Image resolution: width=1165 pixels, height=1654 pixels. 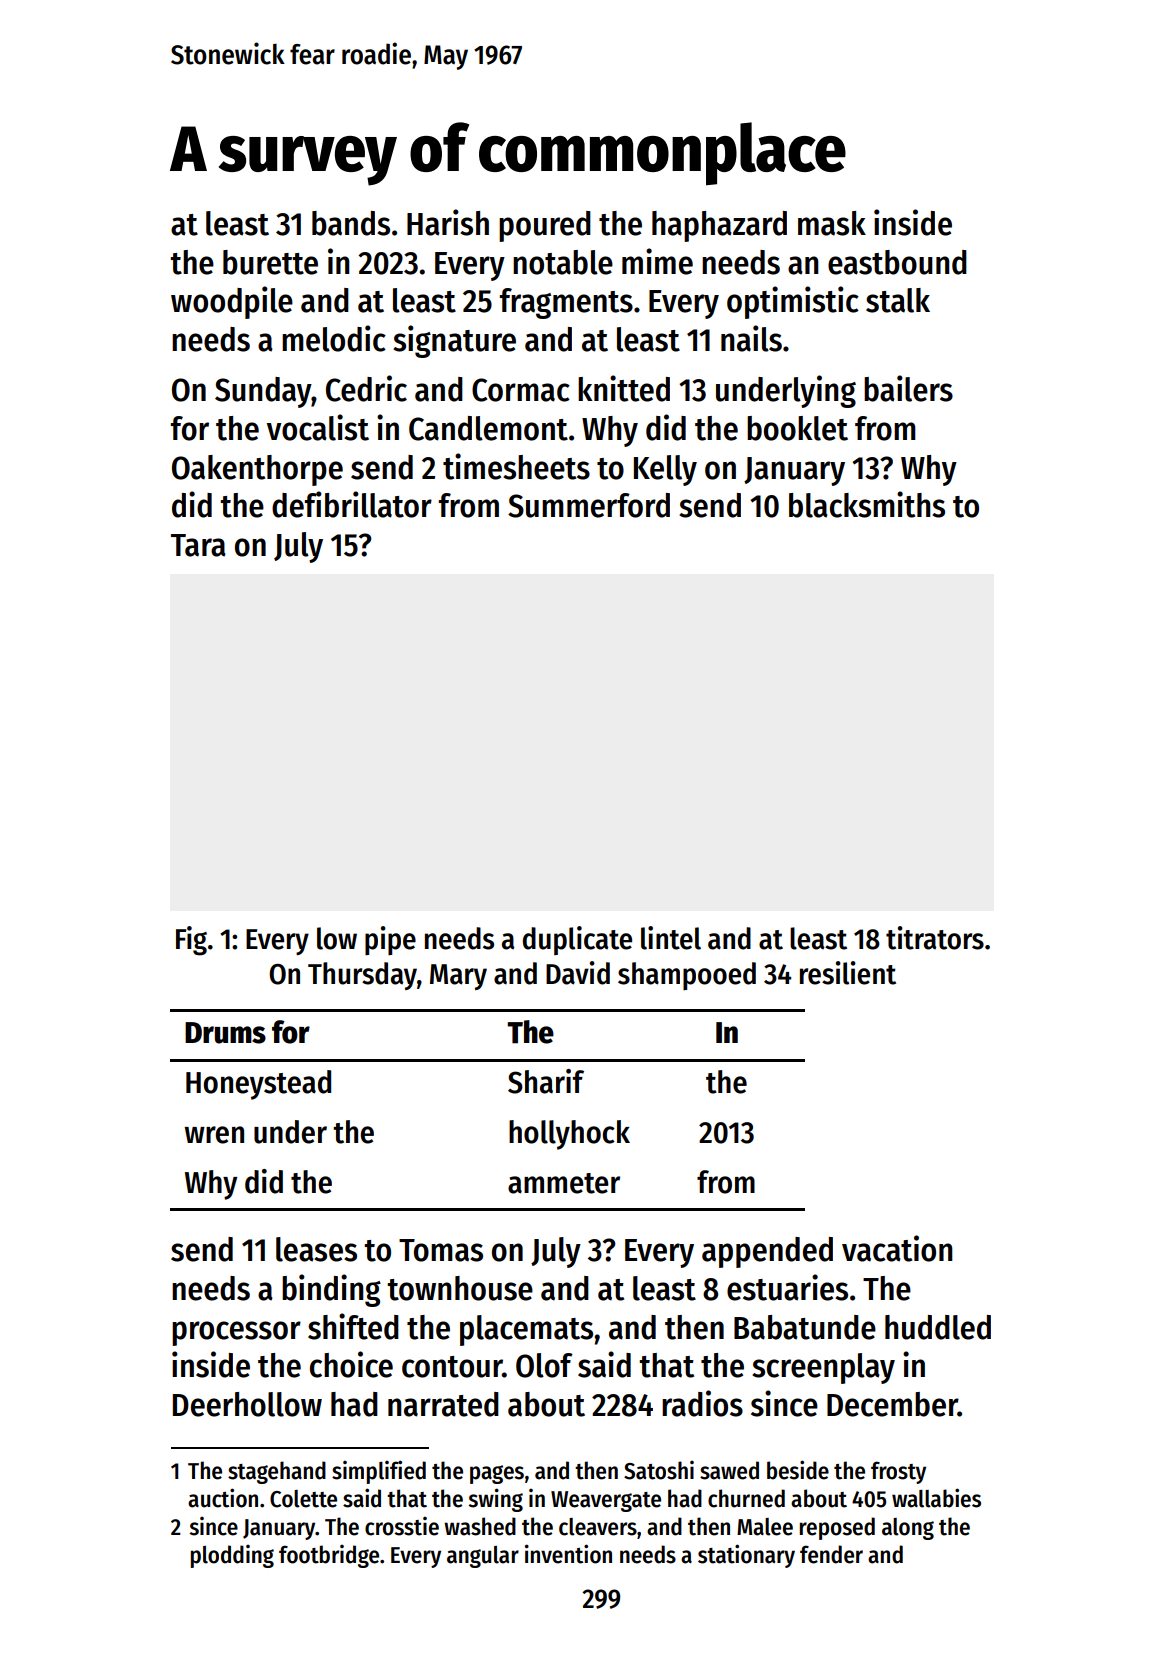 I want to click on duplicate, so click(x=577, y=940).
